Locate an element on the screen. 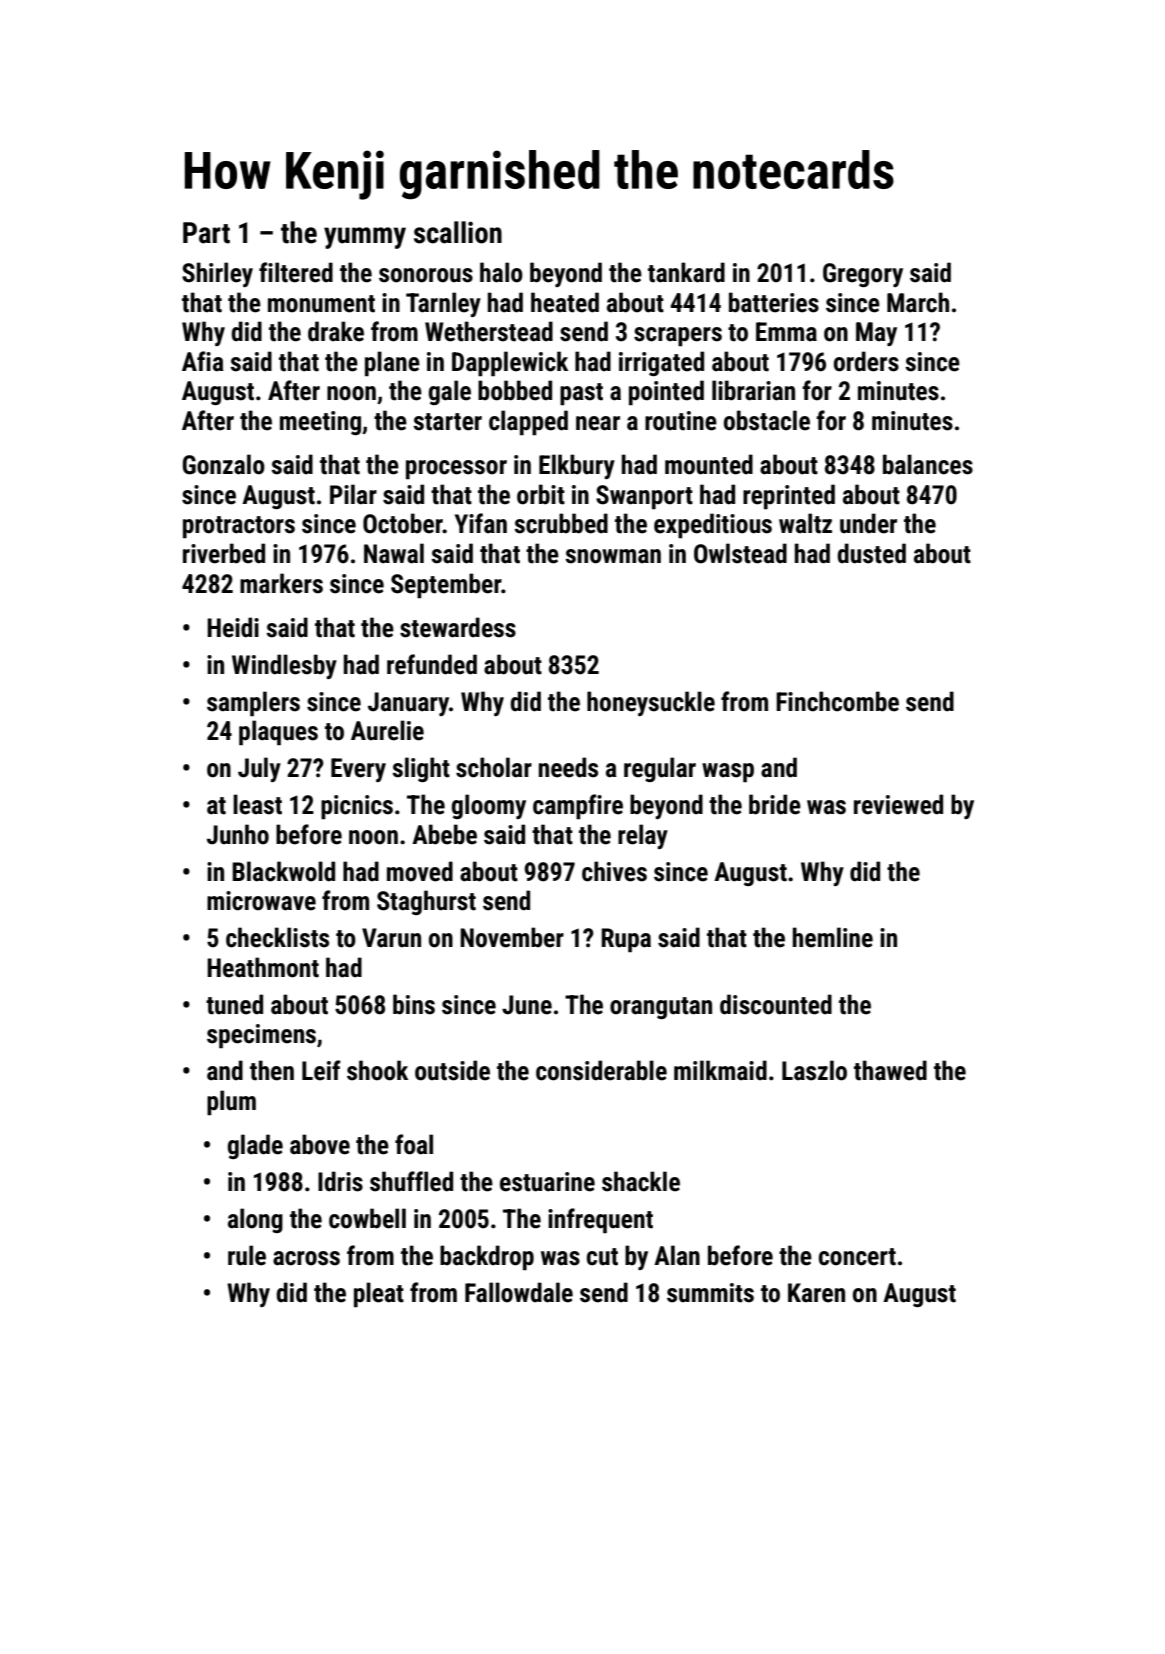 This screenshot has width=1165, height=1654. hemline is located at coordinates (833, 937).
